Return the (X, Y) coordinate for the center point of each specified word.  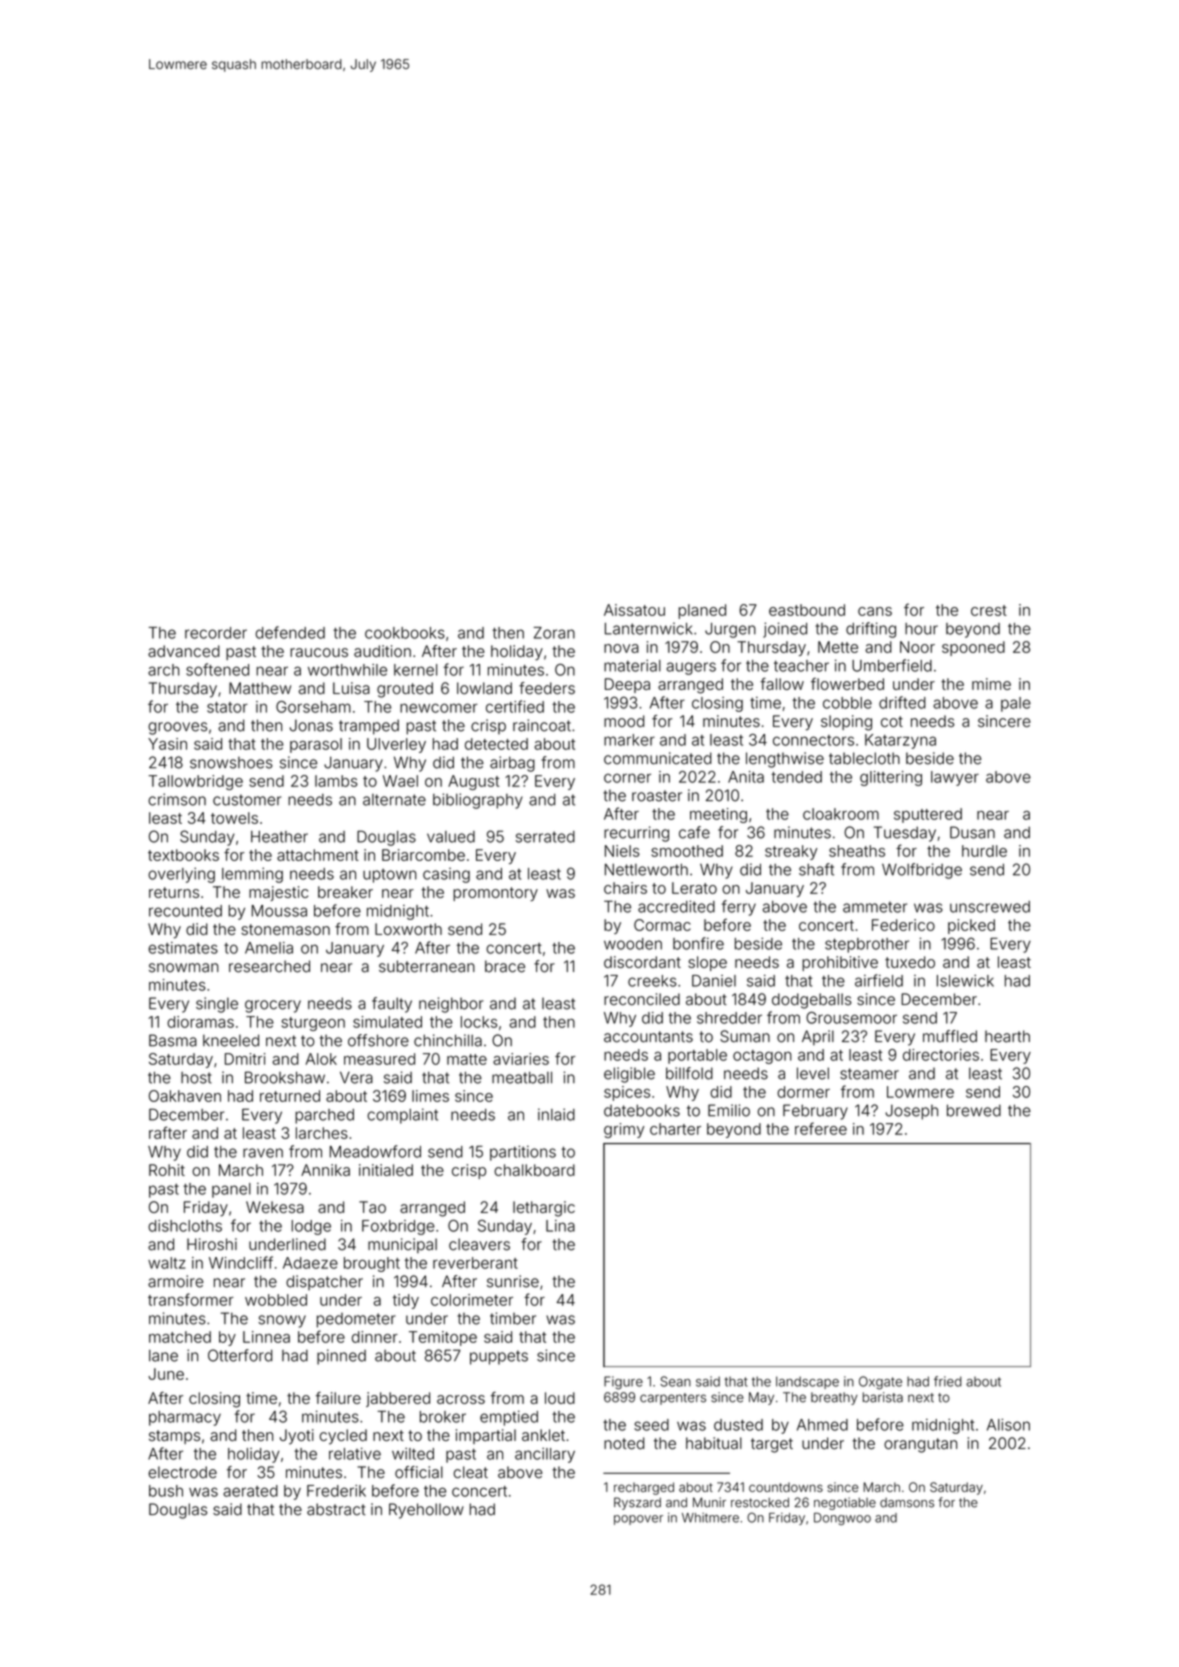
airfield (879, 980)
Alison (1008, 1425)
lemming (252, 875)
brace (505, 966)
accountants (648, 1037)
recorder (216, 633)
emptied (509, 1418)
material (632, 665)
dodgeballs (812, 1001)
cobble (847, 703)
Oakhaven (185, 1096)
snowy (282, 1321)
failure (338, 1398)
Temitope (443, 1338)
